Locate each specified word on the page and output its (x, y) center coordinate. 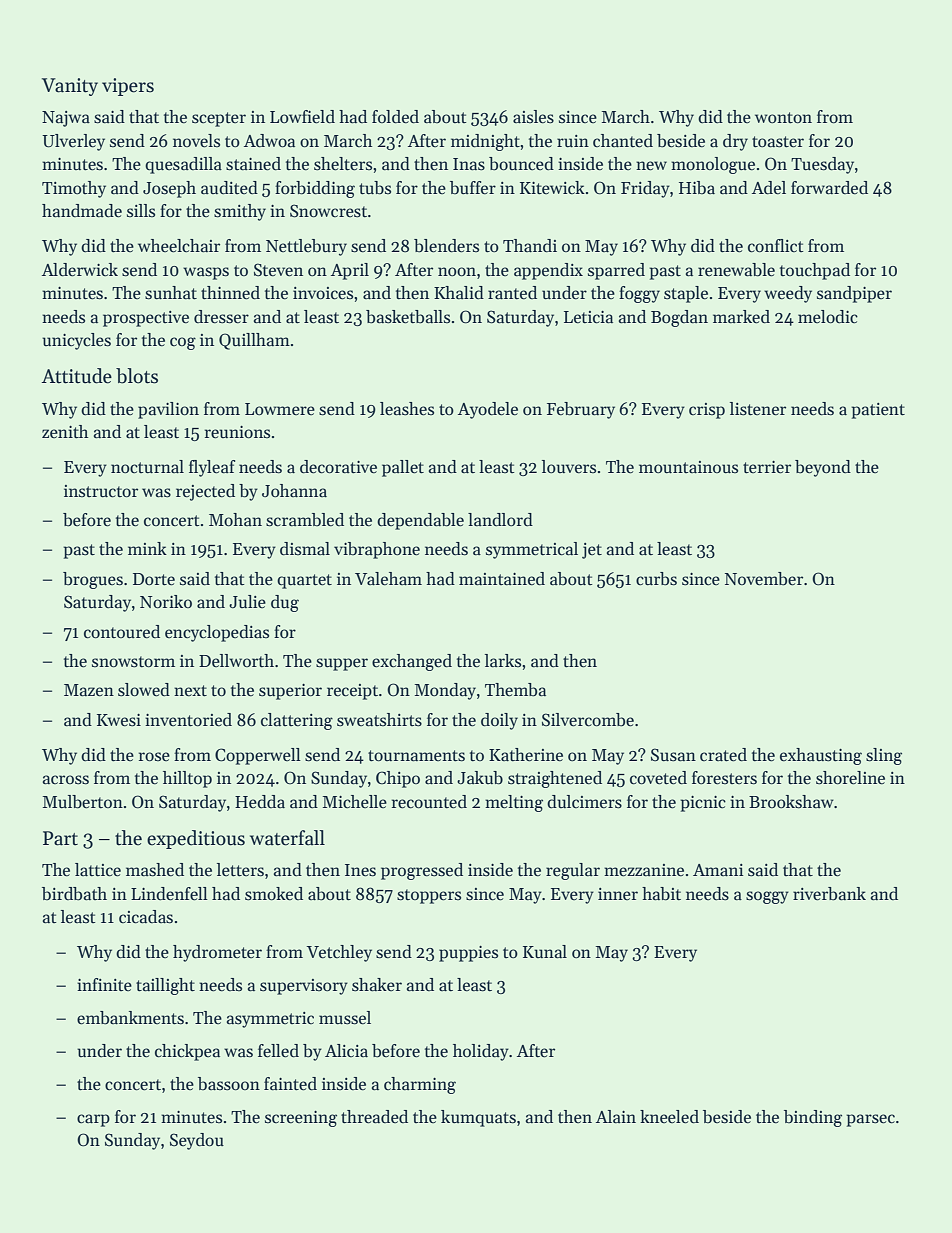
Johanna (294, 491)
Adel (769, 188)
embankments (130, 1018)
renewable (736, 270)
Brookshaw (791, 802)
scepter (219, 119)
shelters (343, 164)
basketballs (408, 317)
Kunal (545, 952)
